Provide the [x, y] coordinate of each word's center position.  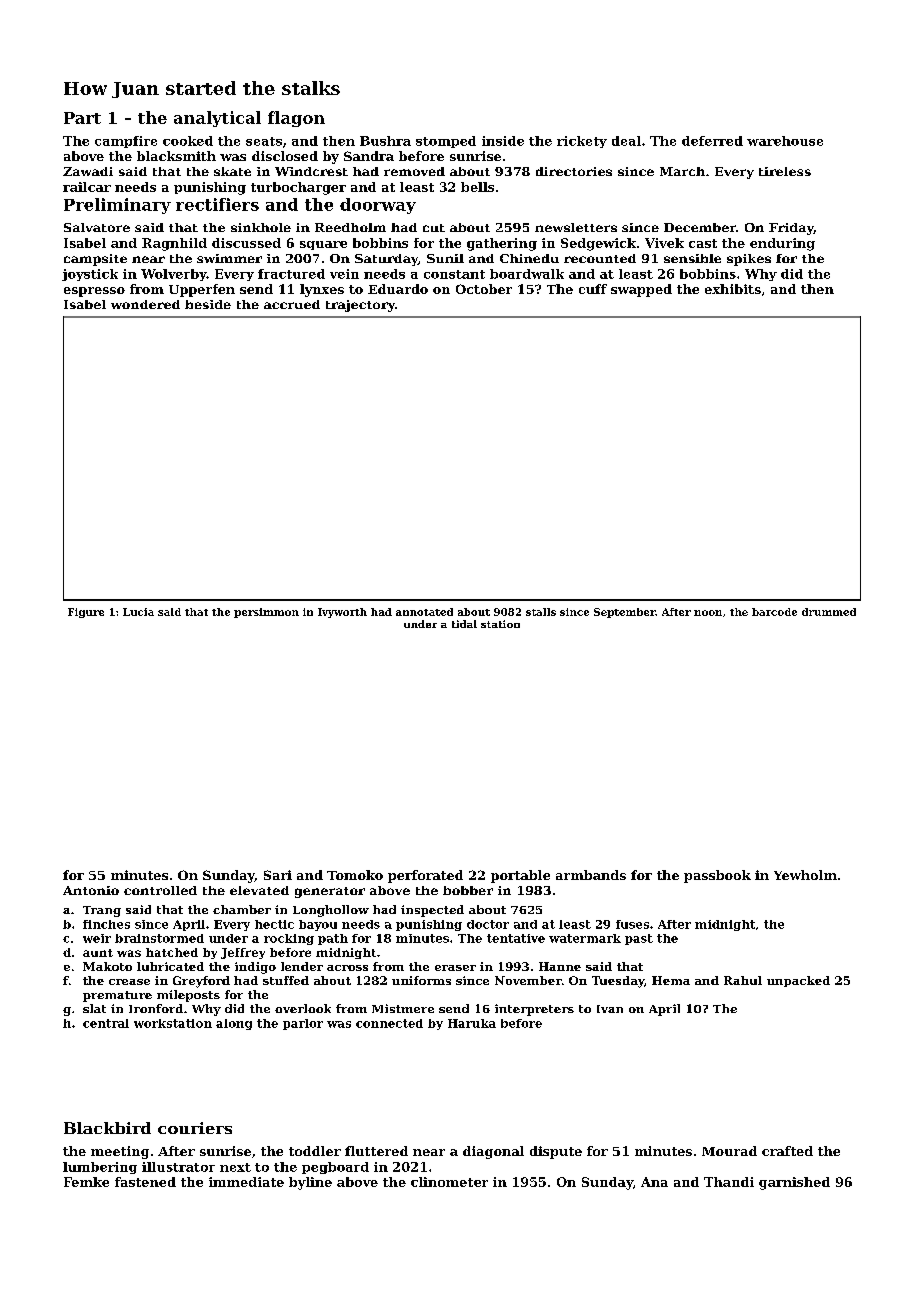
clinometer [449, 1182]
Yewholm [805, 875]
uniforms [421, 980]
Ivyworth [342, 613]
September [624, 613]
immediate [246, 1182]
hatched [172, 952]
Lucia [138, 612]
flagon [296, 119]
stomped [446, 142]
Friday [791, 229]
